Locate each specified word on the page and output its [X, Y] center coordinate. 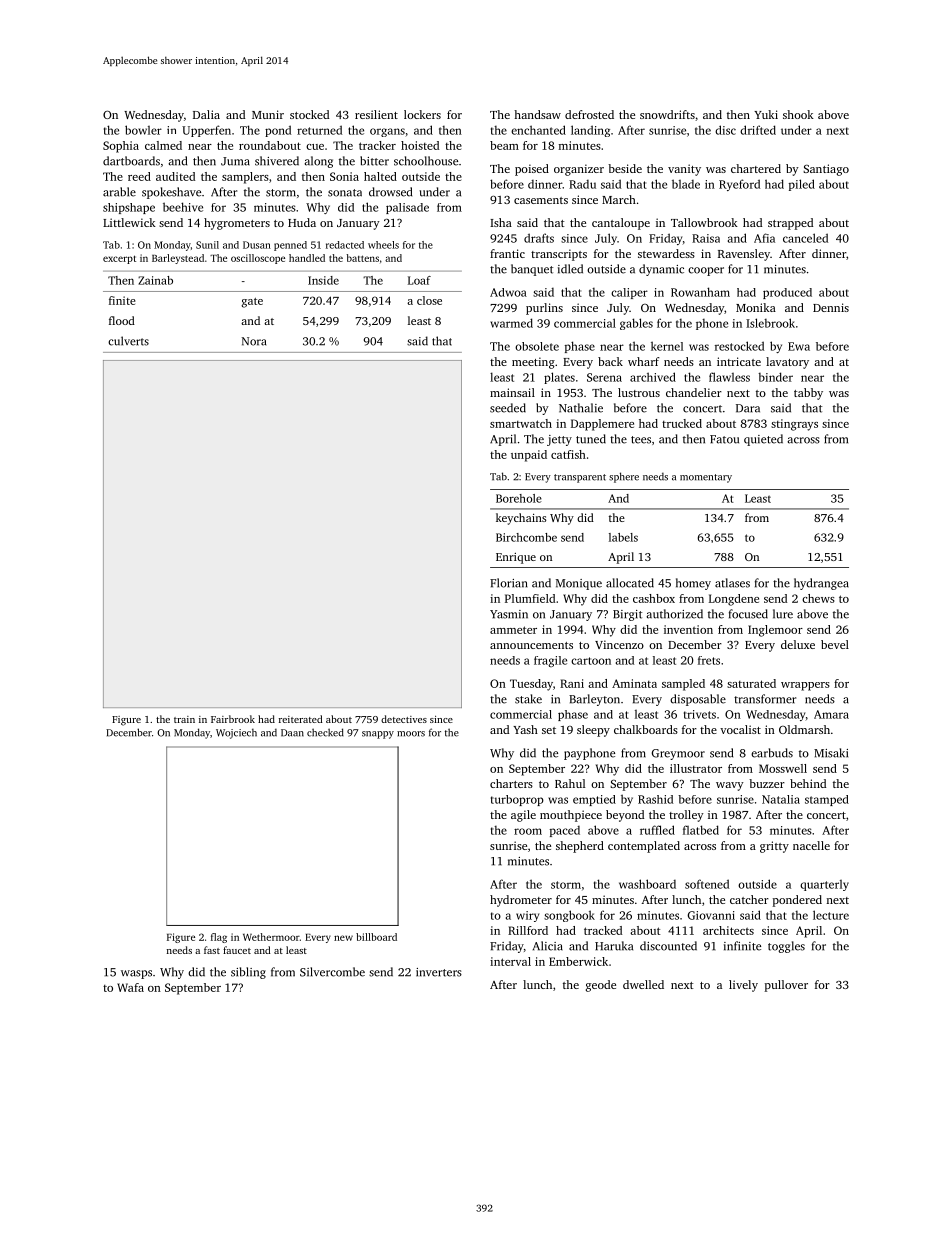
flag [219, 938]
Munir [268, 114]
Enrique [516, 558]
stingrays [794, 425]
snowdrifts [667, 114]
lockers [422, 114]
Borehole [519, 498]
